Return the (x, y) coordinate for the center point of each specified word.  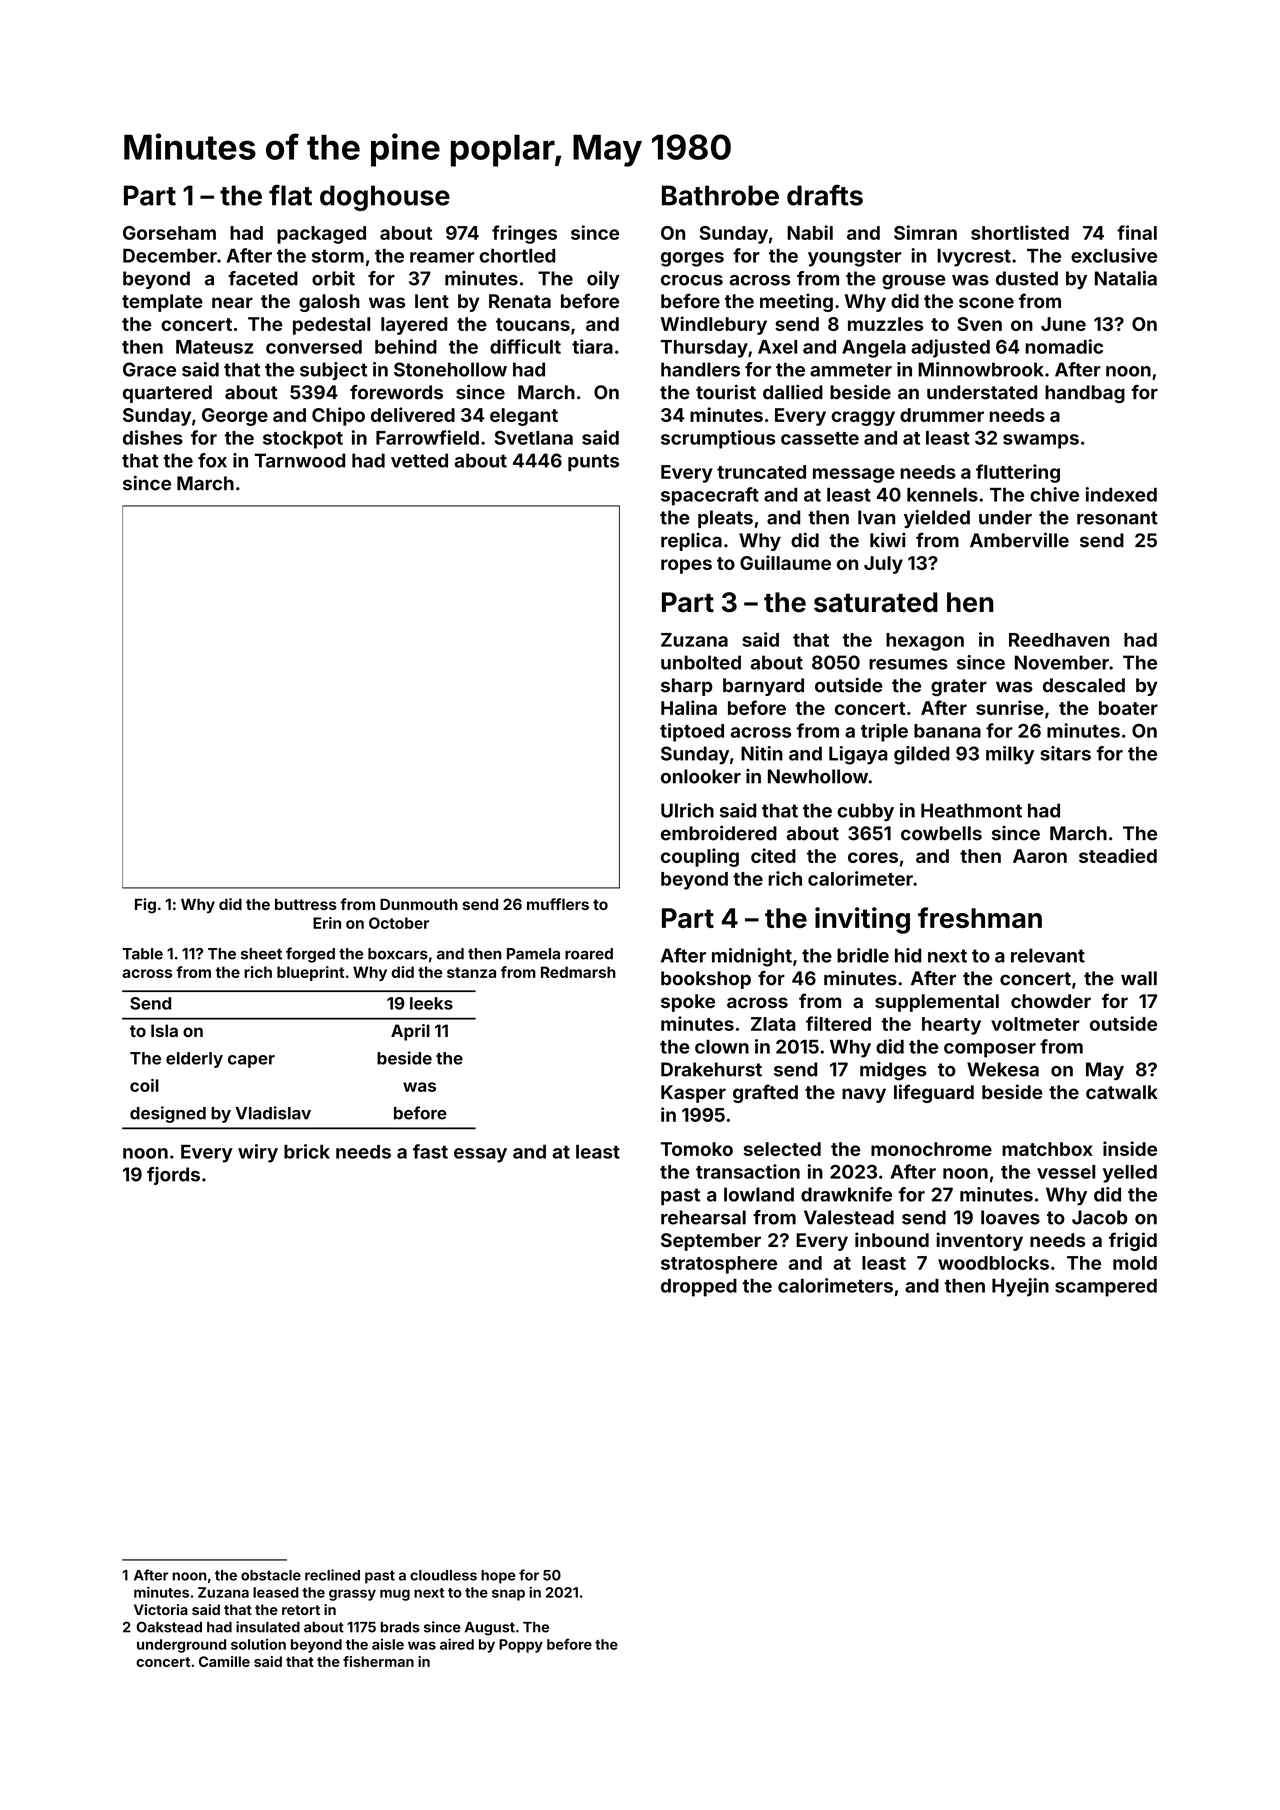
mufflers (558, 904)
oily (603, 280)
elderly (194, 1060)
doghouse (385, 198)
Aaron (1040, 856)
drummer (942, 415)
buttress (306, 904)
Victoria (161, 1609)
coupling (700, 857)
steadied (1118, 855)
